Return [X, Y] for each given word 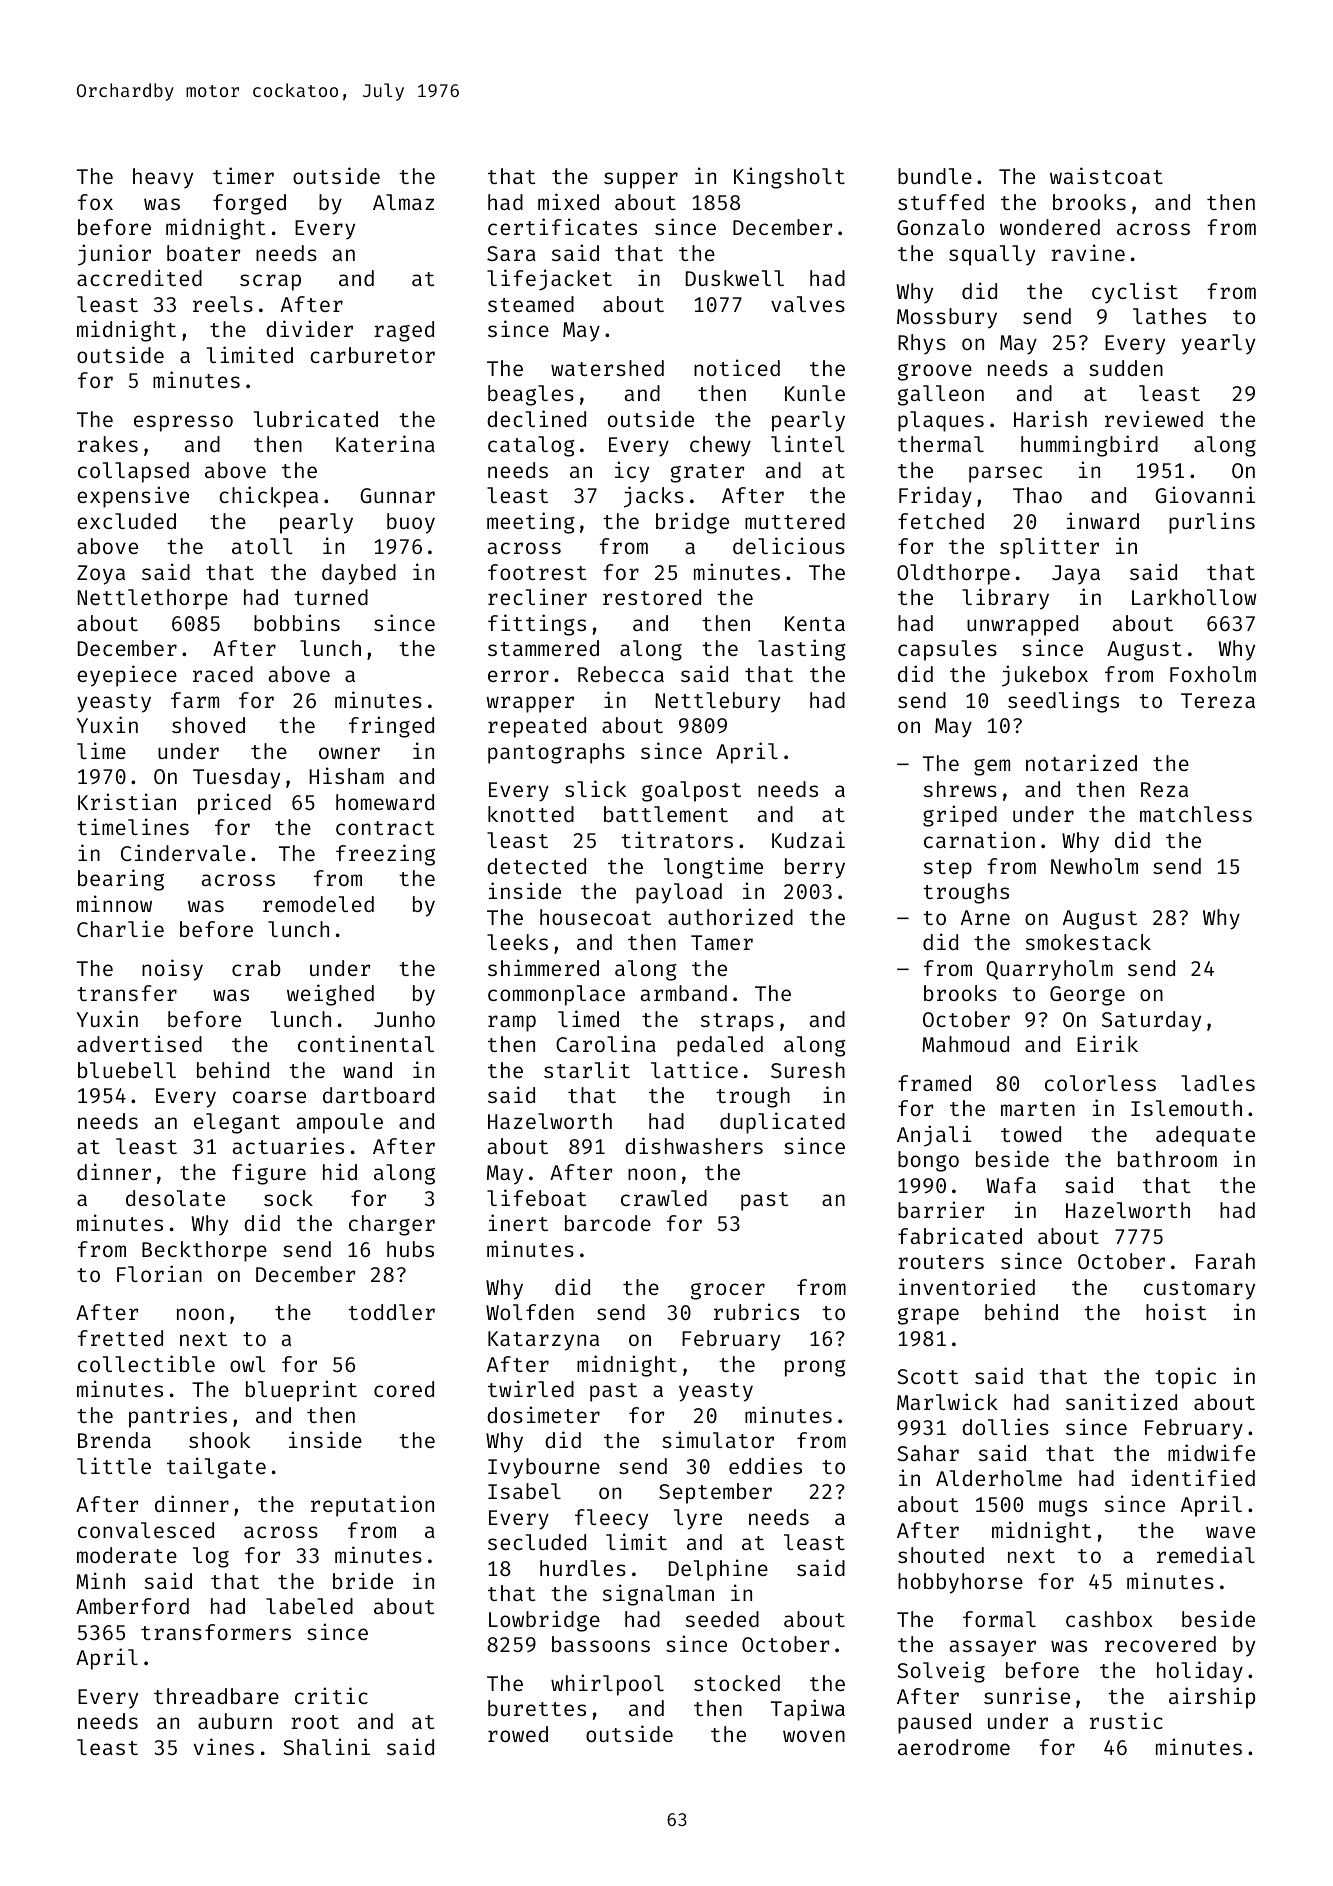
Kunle [815, 393]
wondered [1050, 227]
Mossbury [947, 318]
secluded [537, 1542]
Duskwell [735, 278]
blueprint [301, 1391]
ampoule [340, 1123]
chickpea [268, 497]
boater [203, 253]
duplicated [782, 1123]
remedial [1206, 1554]
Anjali [934, 1136]
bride [363, 1580]
